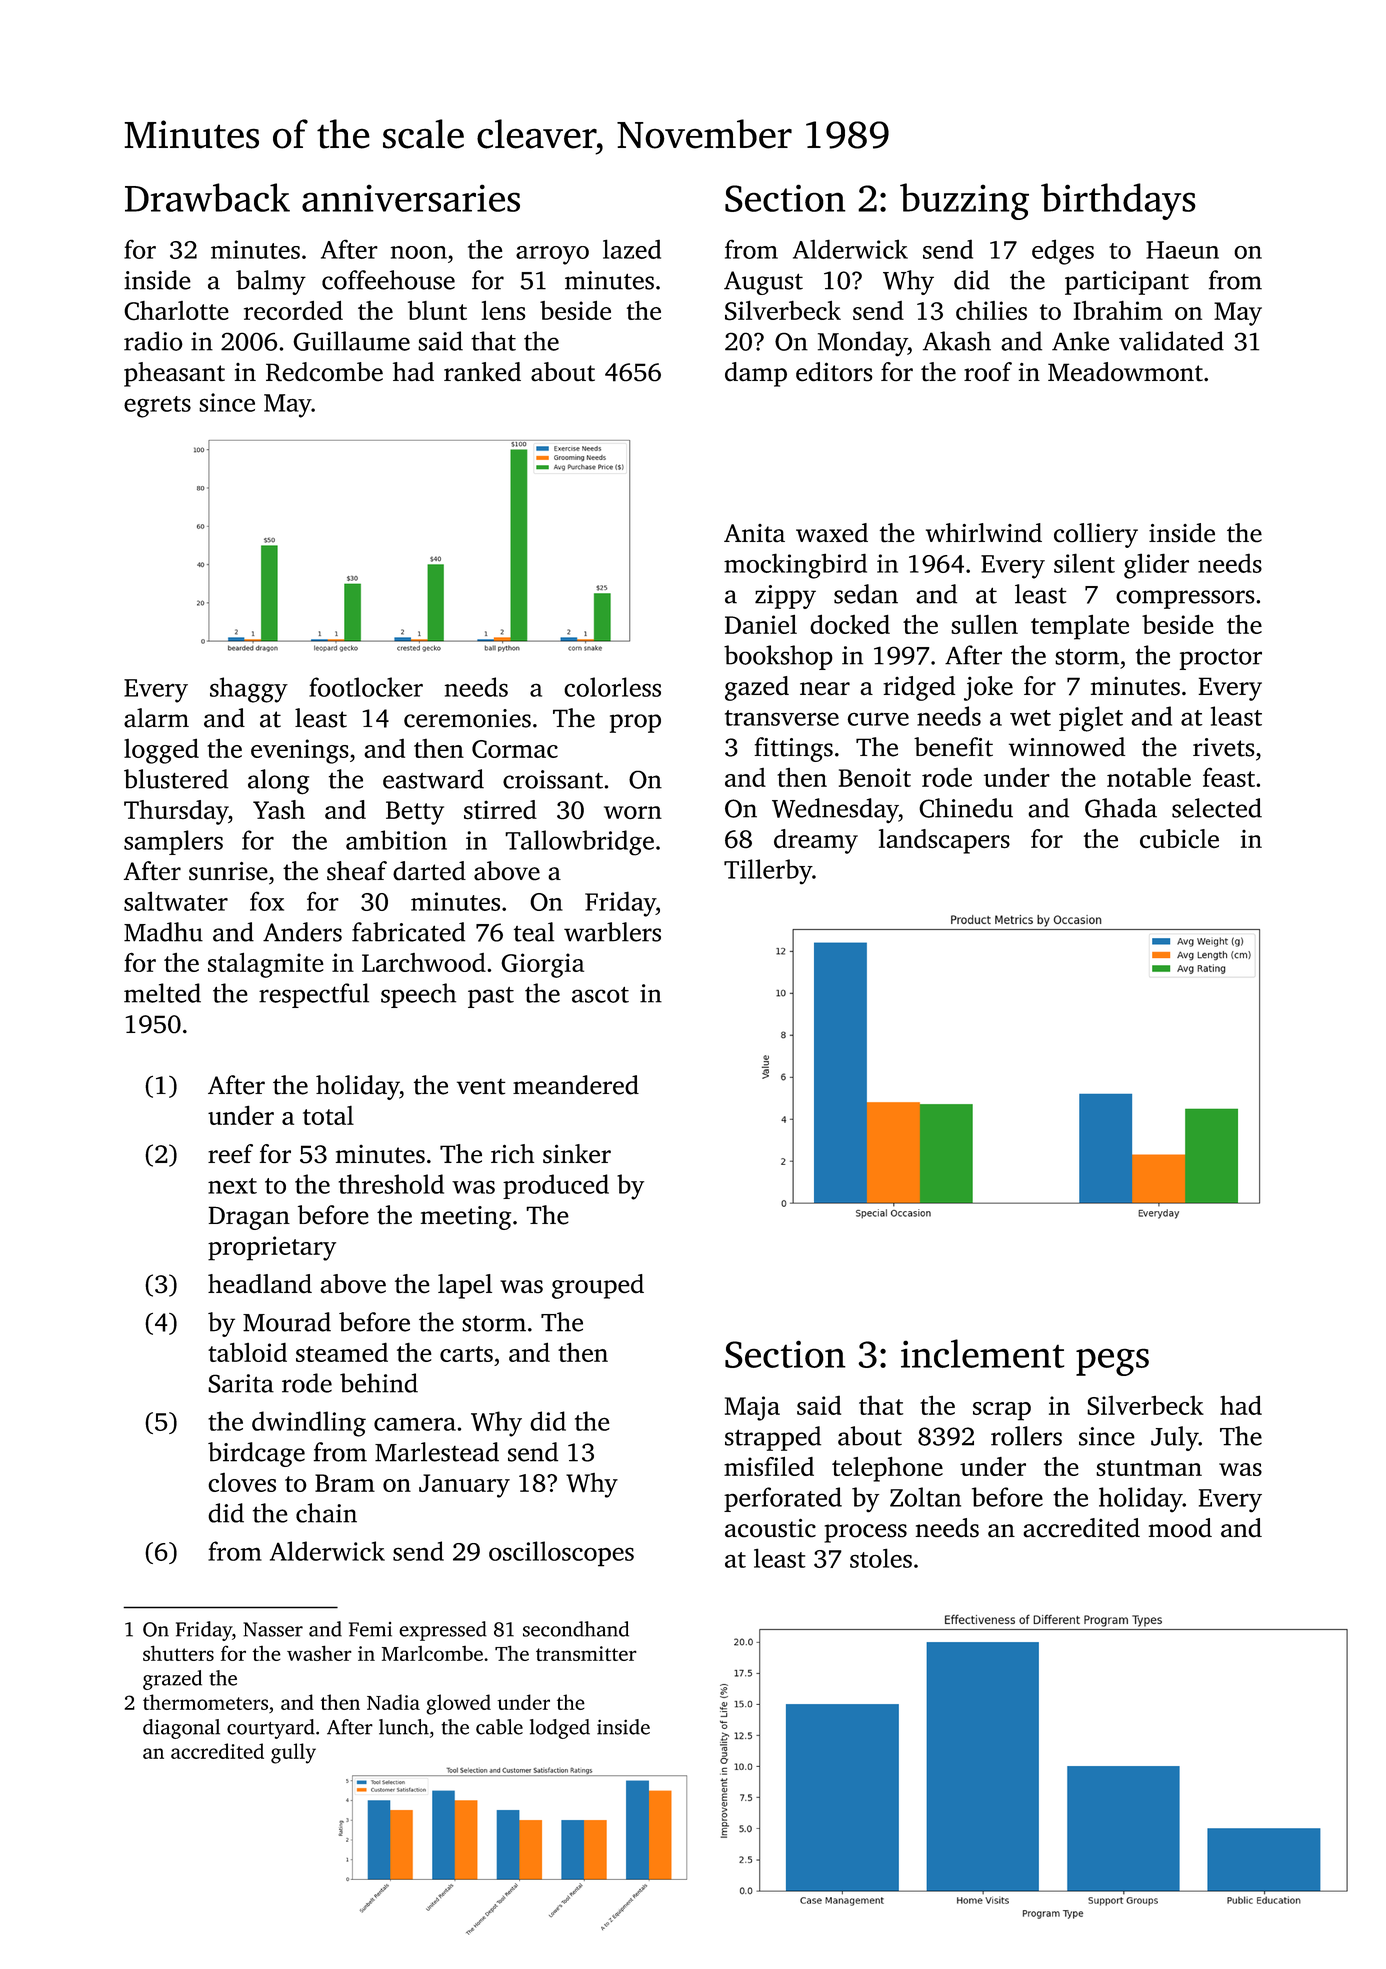 Image resolution: width=1386 pixels, height=1969 pixels. I want to click on Maja, so click(752, 1408).
